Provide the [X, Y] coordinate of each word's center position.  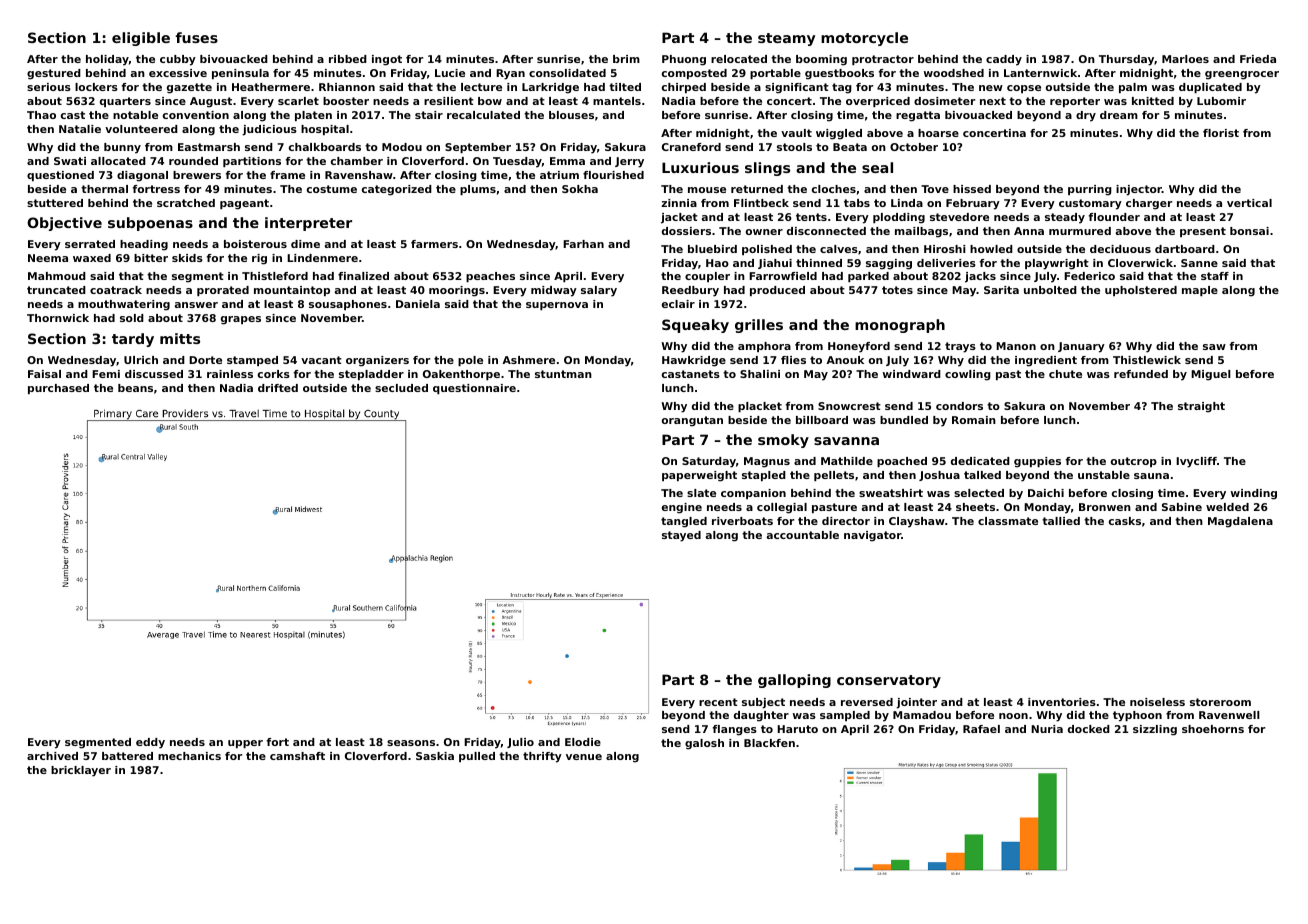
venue [584, 757]
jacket [679, 218]
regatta [918, 116]
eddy [150, 743]
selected [979, 493]
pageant [244, 204]
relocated [739, 59]
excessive [178, 73]
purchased [58, 389]
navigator [872, 536]
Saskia [435, 756]
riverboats [742, 521]
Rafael [981, 729]
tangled [684, 522]
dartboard [1185, 249]
